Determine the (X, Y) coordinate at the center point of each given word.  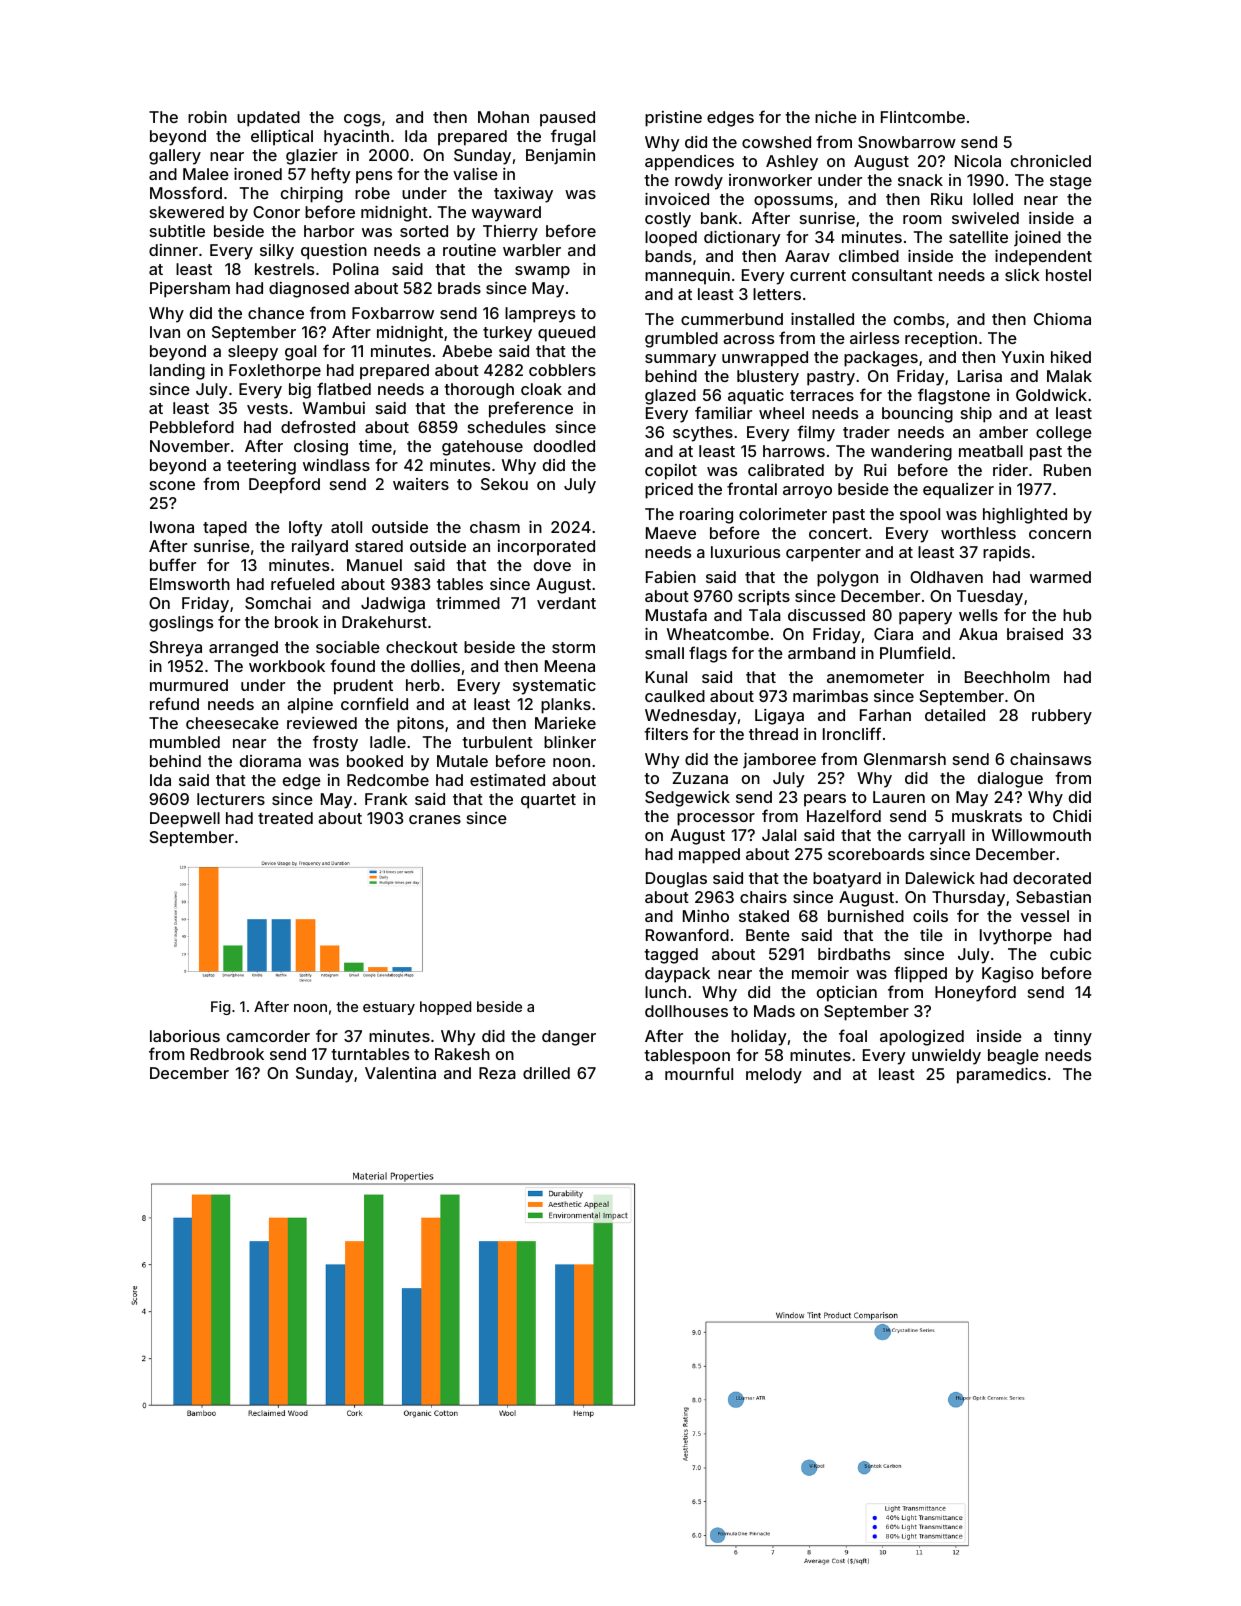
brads (459, 288)
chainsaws (1050, 759)
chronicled (1051, 161)
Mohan (503, 117)
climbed (869, 256)
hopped (445, 1008)
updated (268, 119)
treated (285, 818)
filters (666, 733)
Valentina (400, 1073)
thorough (479, 391)
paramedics (1001, 1076)
